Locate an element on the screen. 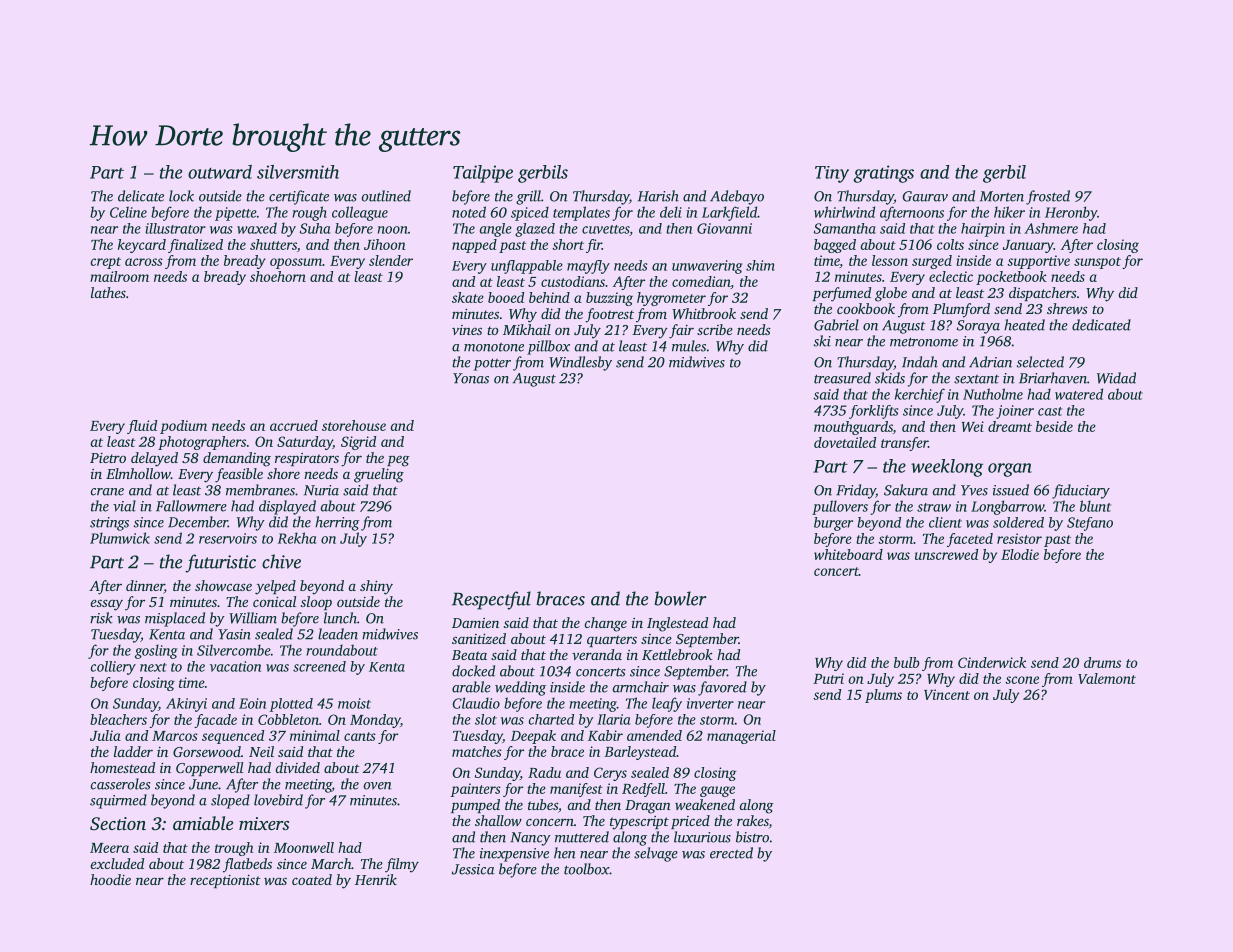  outward is located at coordinates (220, 172).
